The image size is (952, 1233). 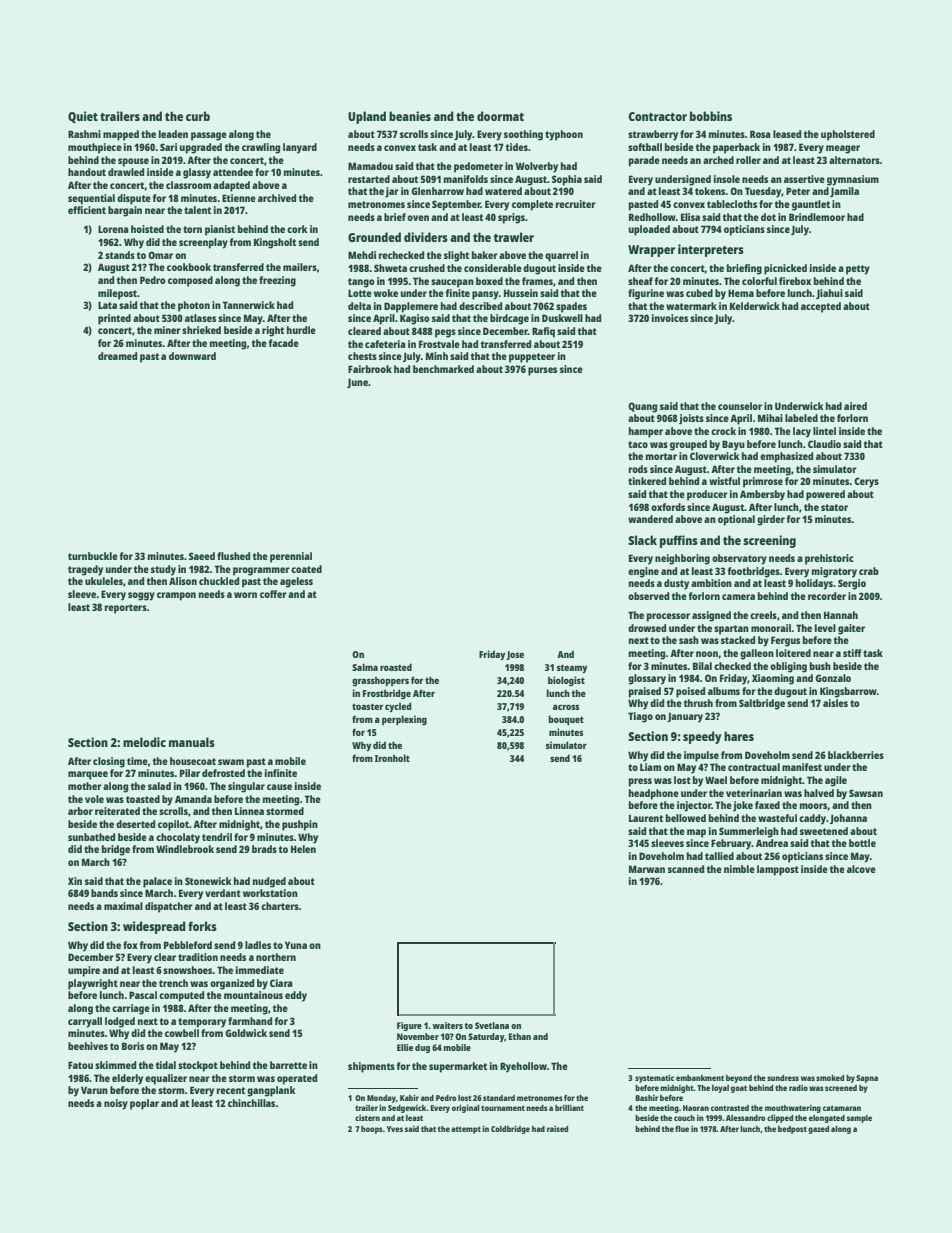 I want to click on Claudio, so click(x=824, y=444).
